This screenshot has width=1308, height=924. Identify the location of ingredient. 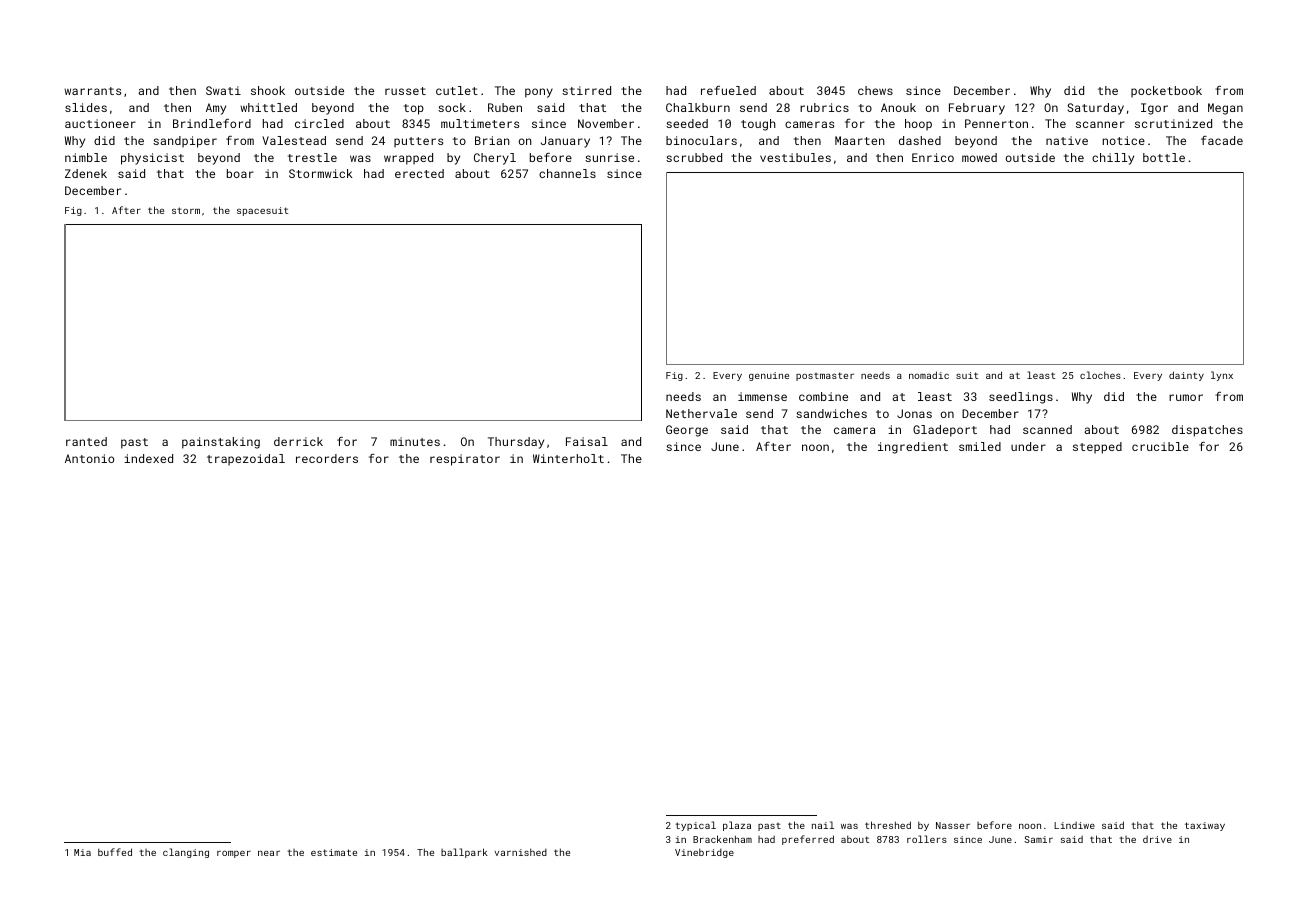
(913, 448).
